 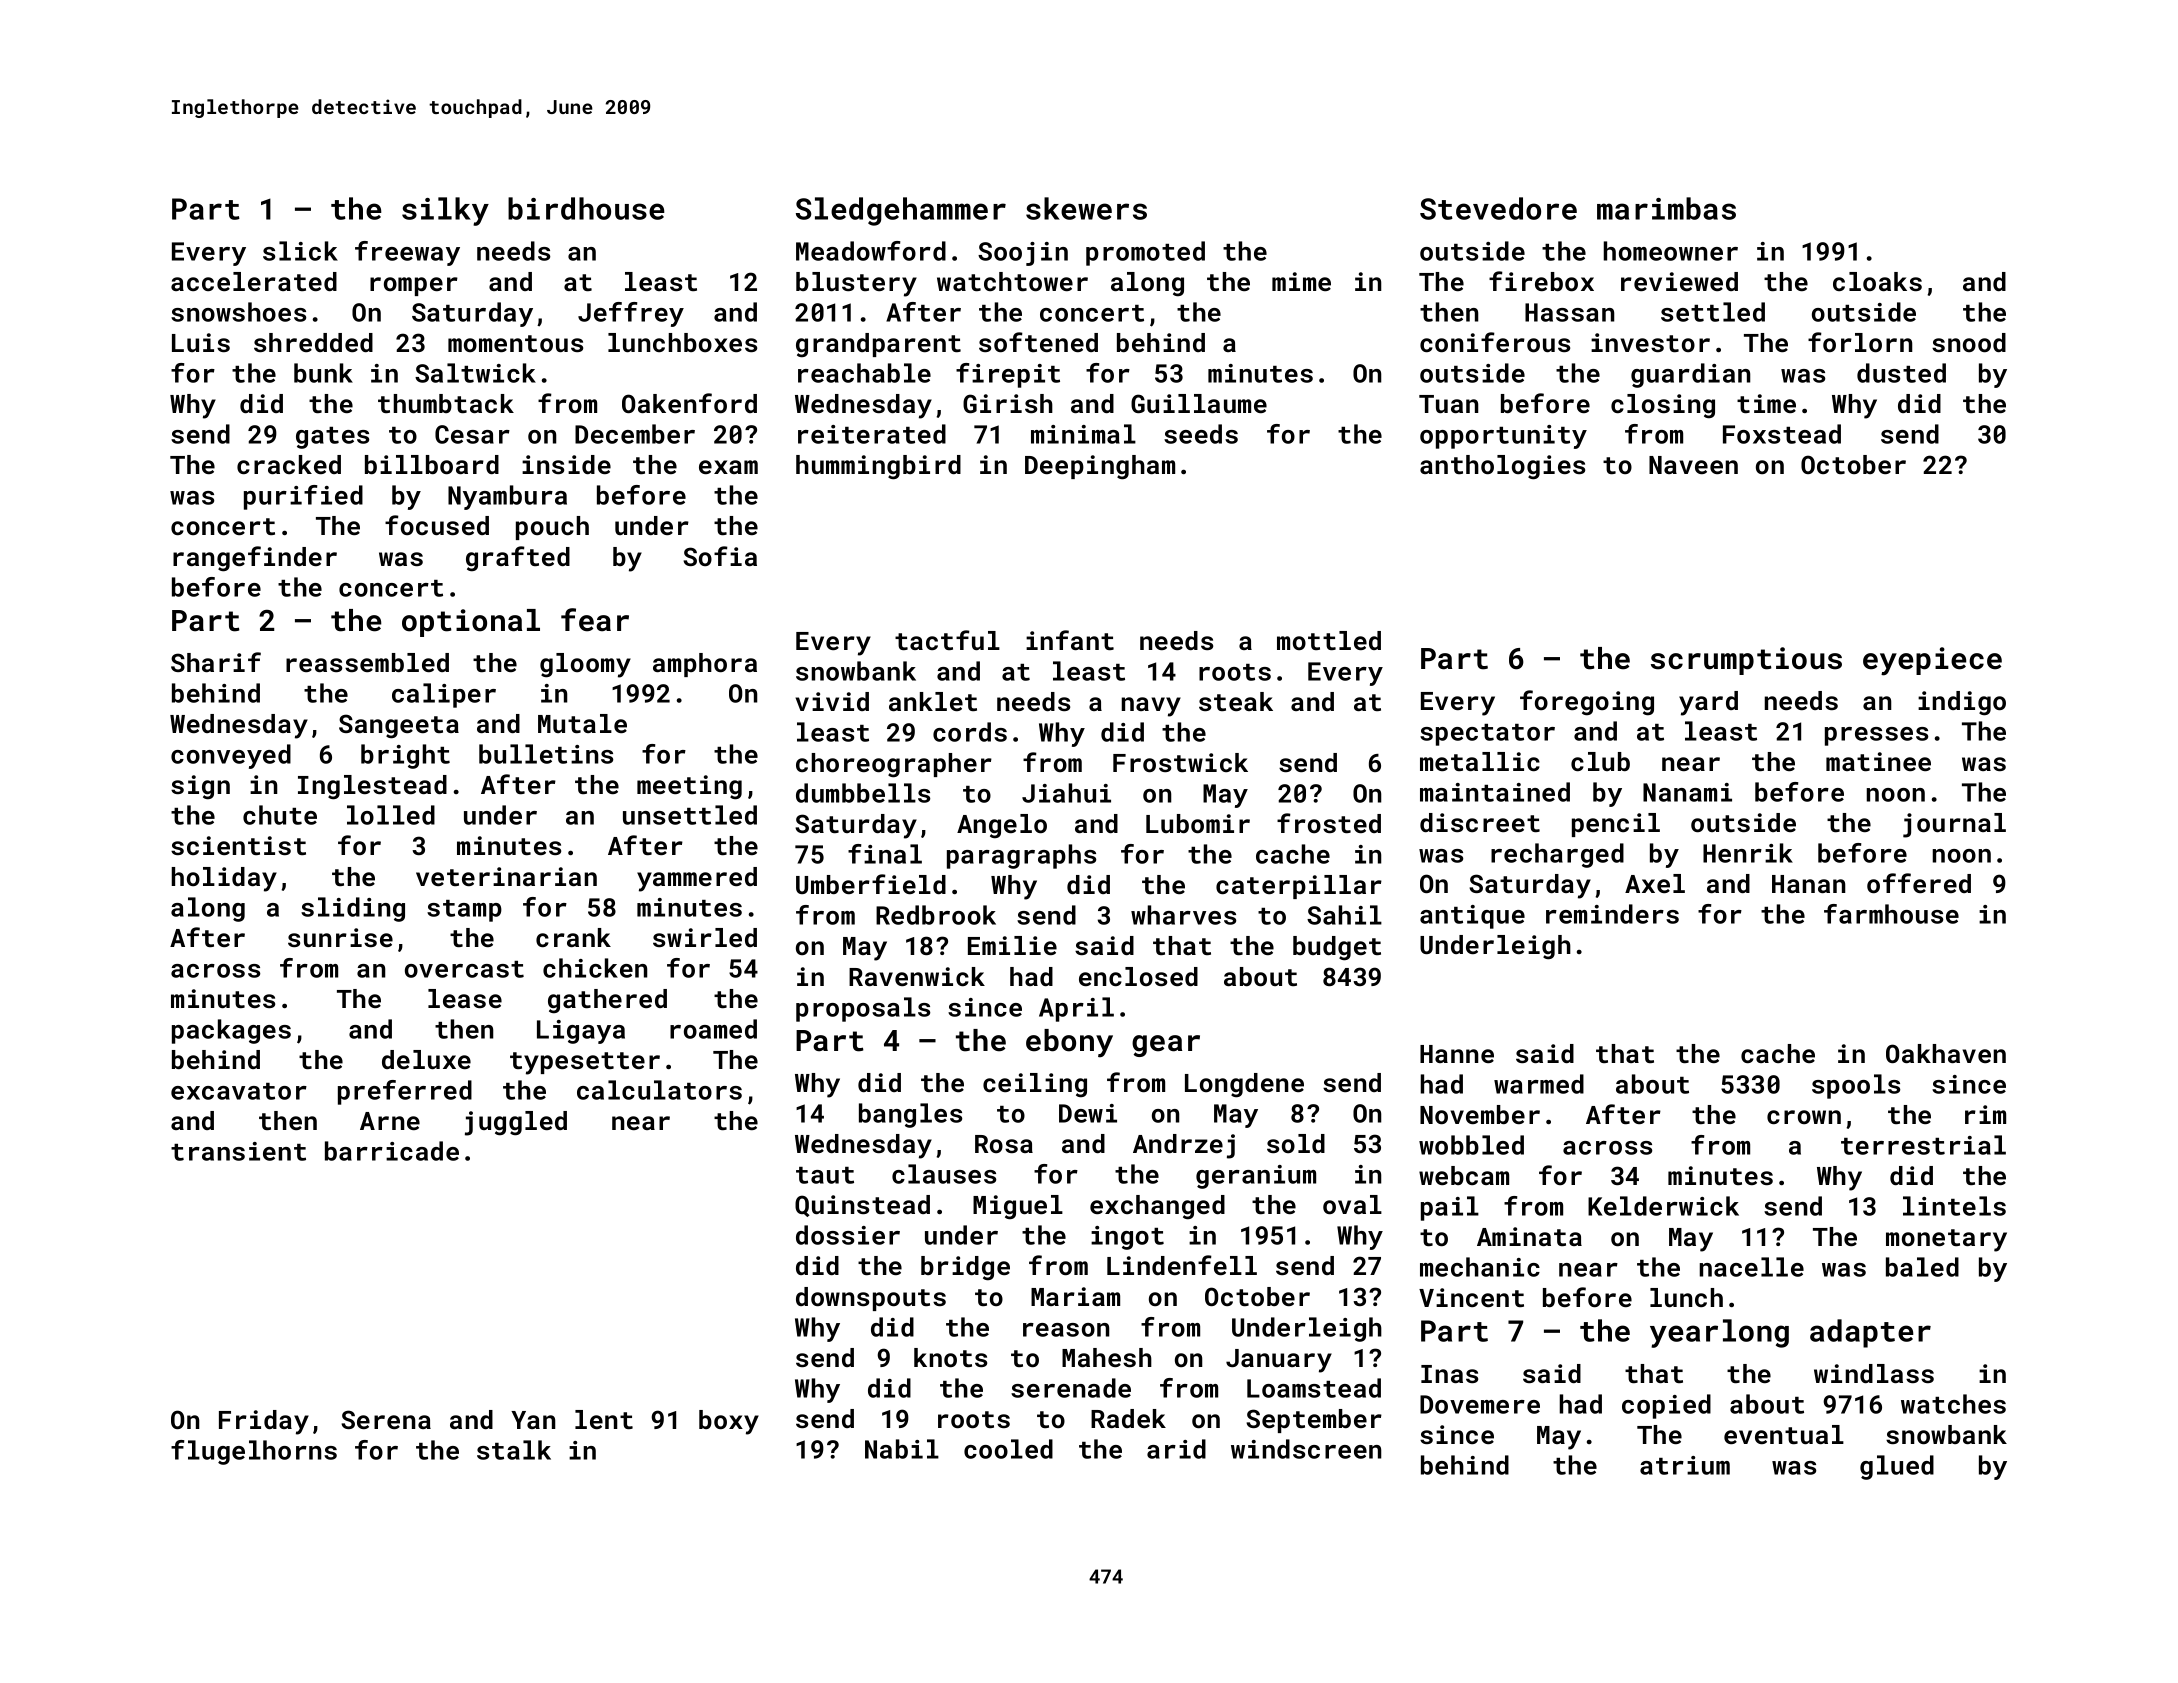 I want to click on downspouts, so click(x=871, y=1299).
